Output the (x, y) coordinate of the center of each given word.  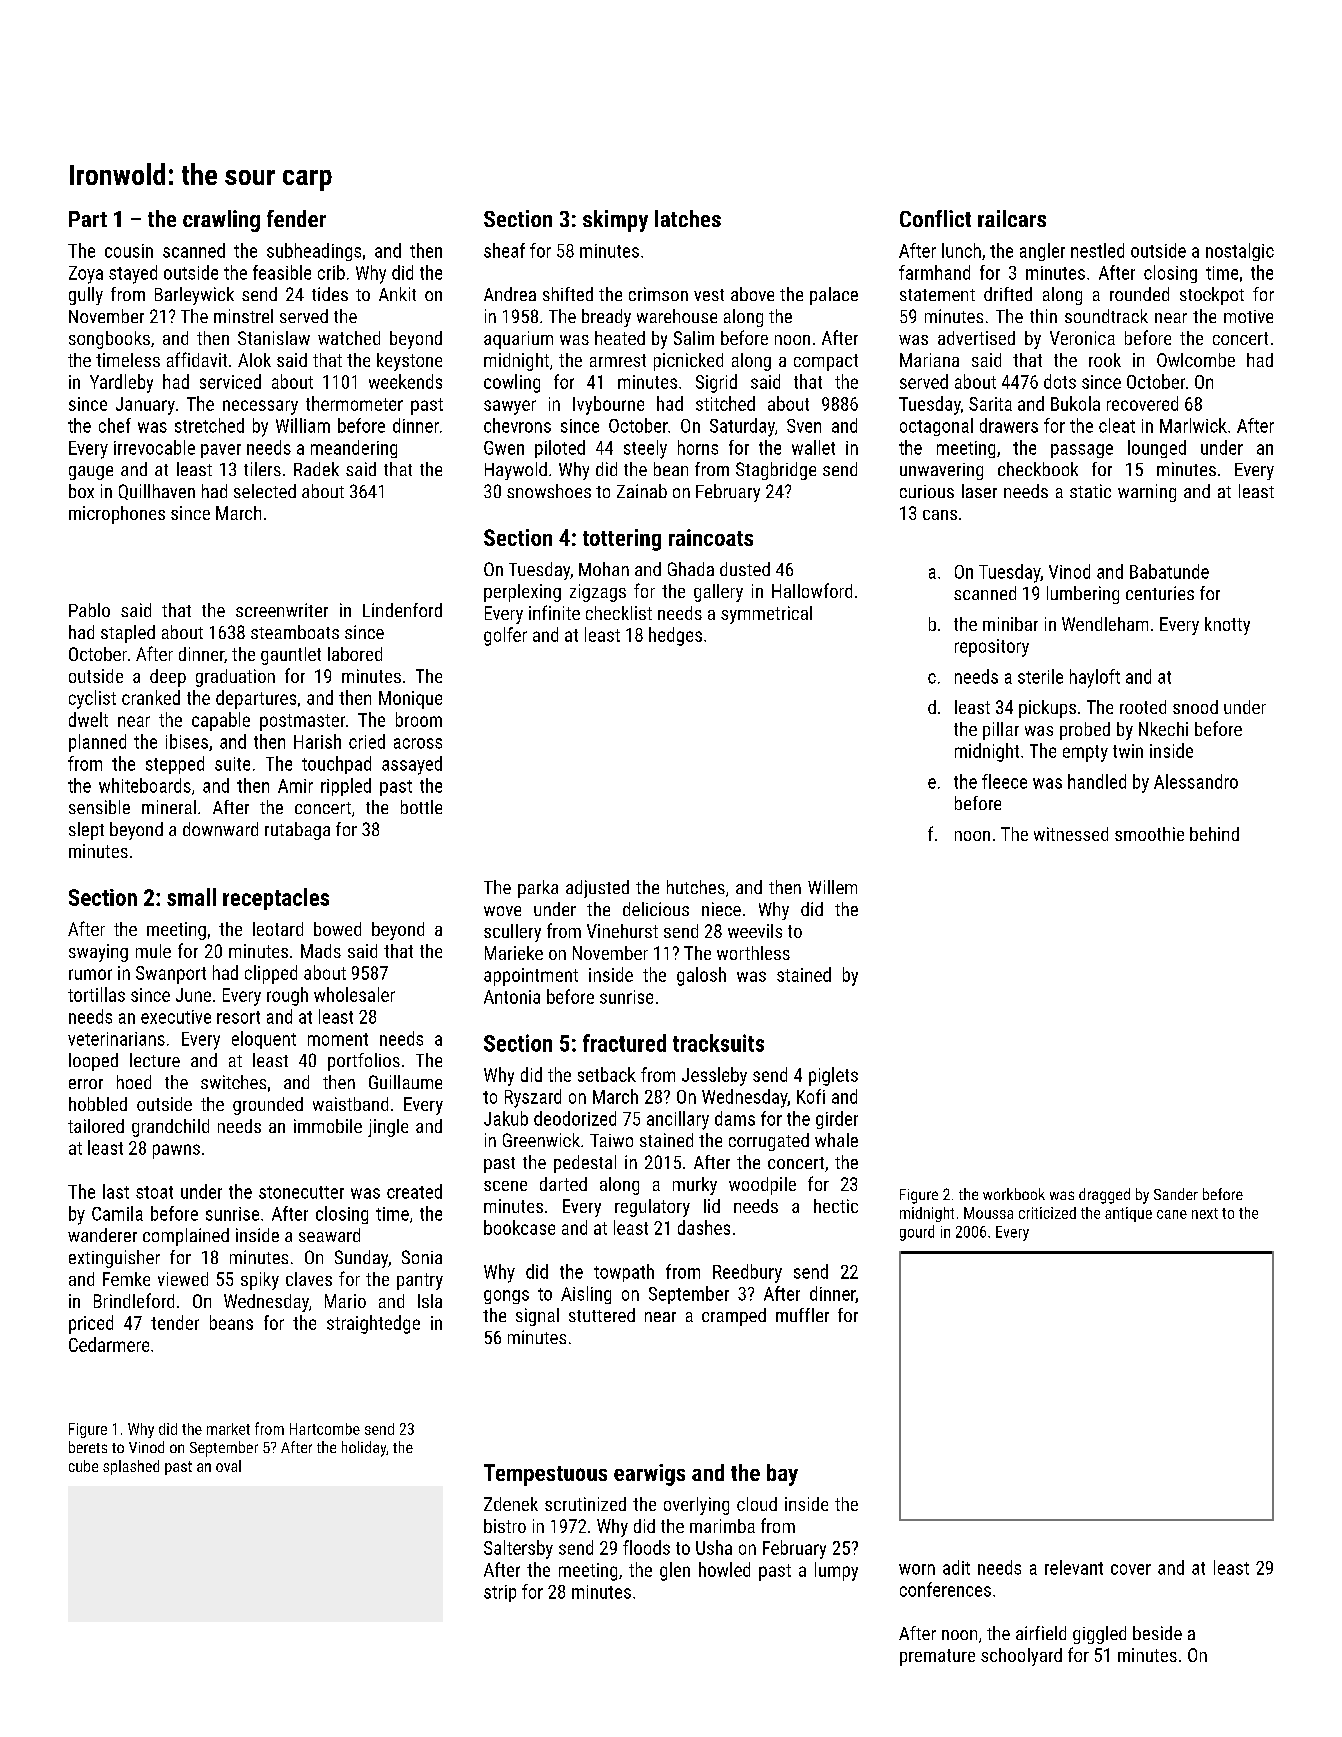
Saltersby (518, 1549)
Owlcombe (1196, 360)
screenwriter (282, 610)
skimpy (615, 221)
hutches (696, 887)
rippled (346, 787)
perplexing (522, 593)
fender (296, 218)
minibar (1010, 624)
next (1205, 1213)
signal (537, 1317)
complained (186, 1237)
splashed (131, 1467)
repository (992, 648)
